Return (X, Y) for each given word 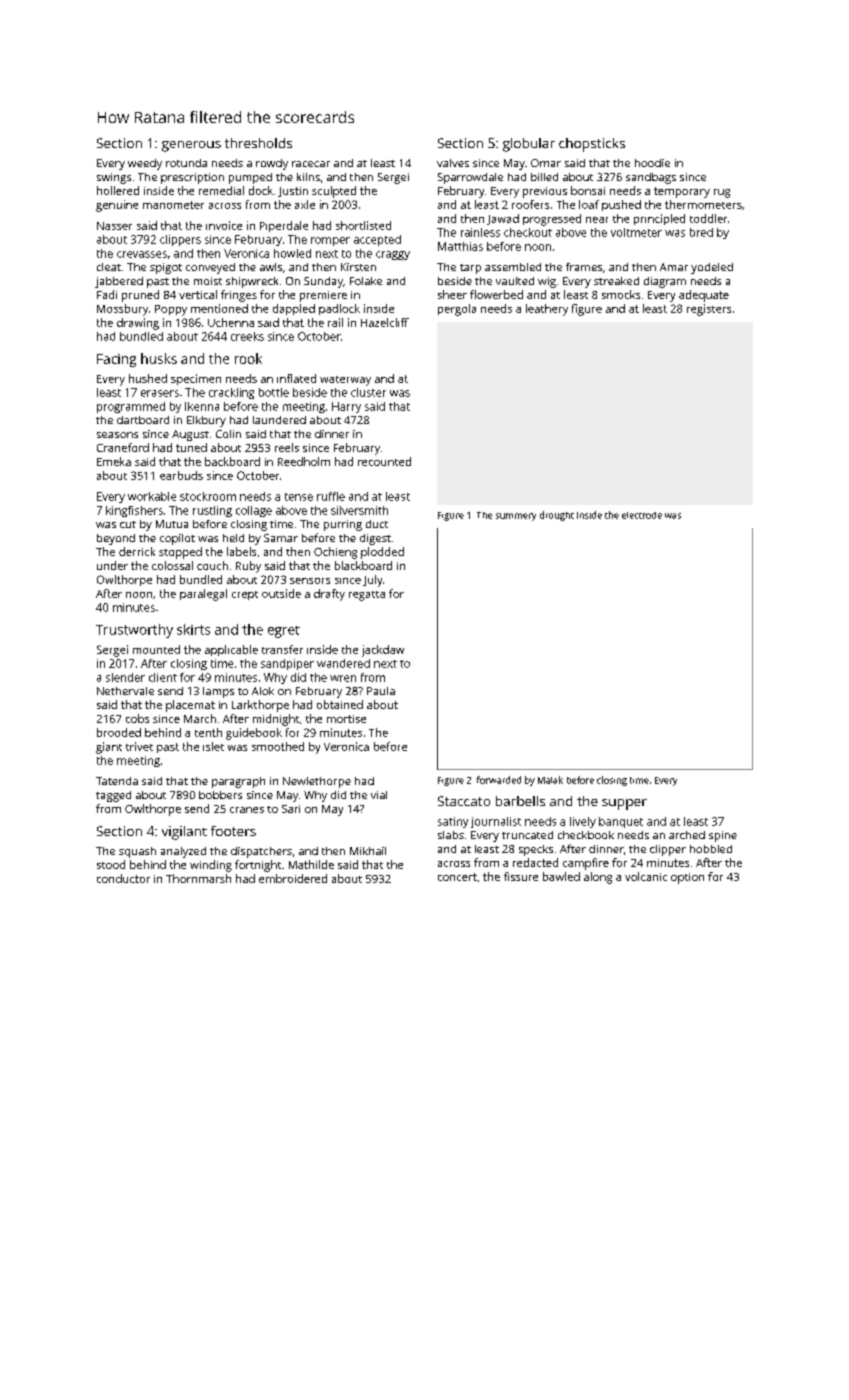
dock (261, 190)
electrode (642, 515)
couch (212, 565)
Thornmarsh (198, 878)
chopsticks (592, 145)
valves (453, 163)
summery (516, 517)
